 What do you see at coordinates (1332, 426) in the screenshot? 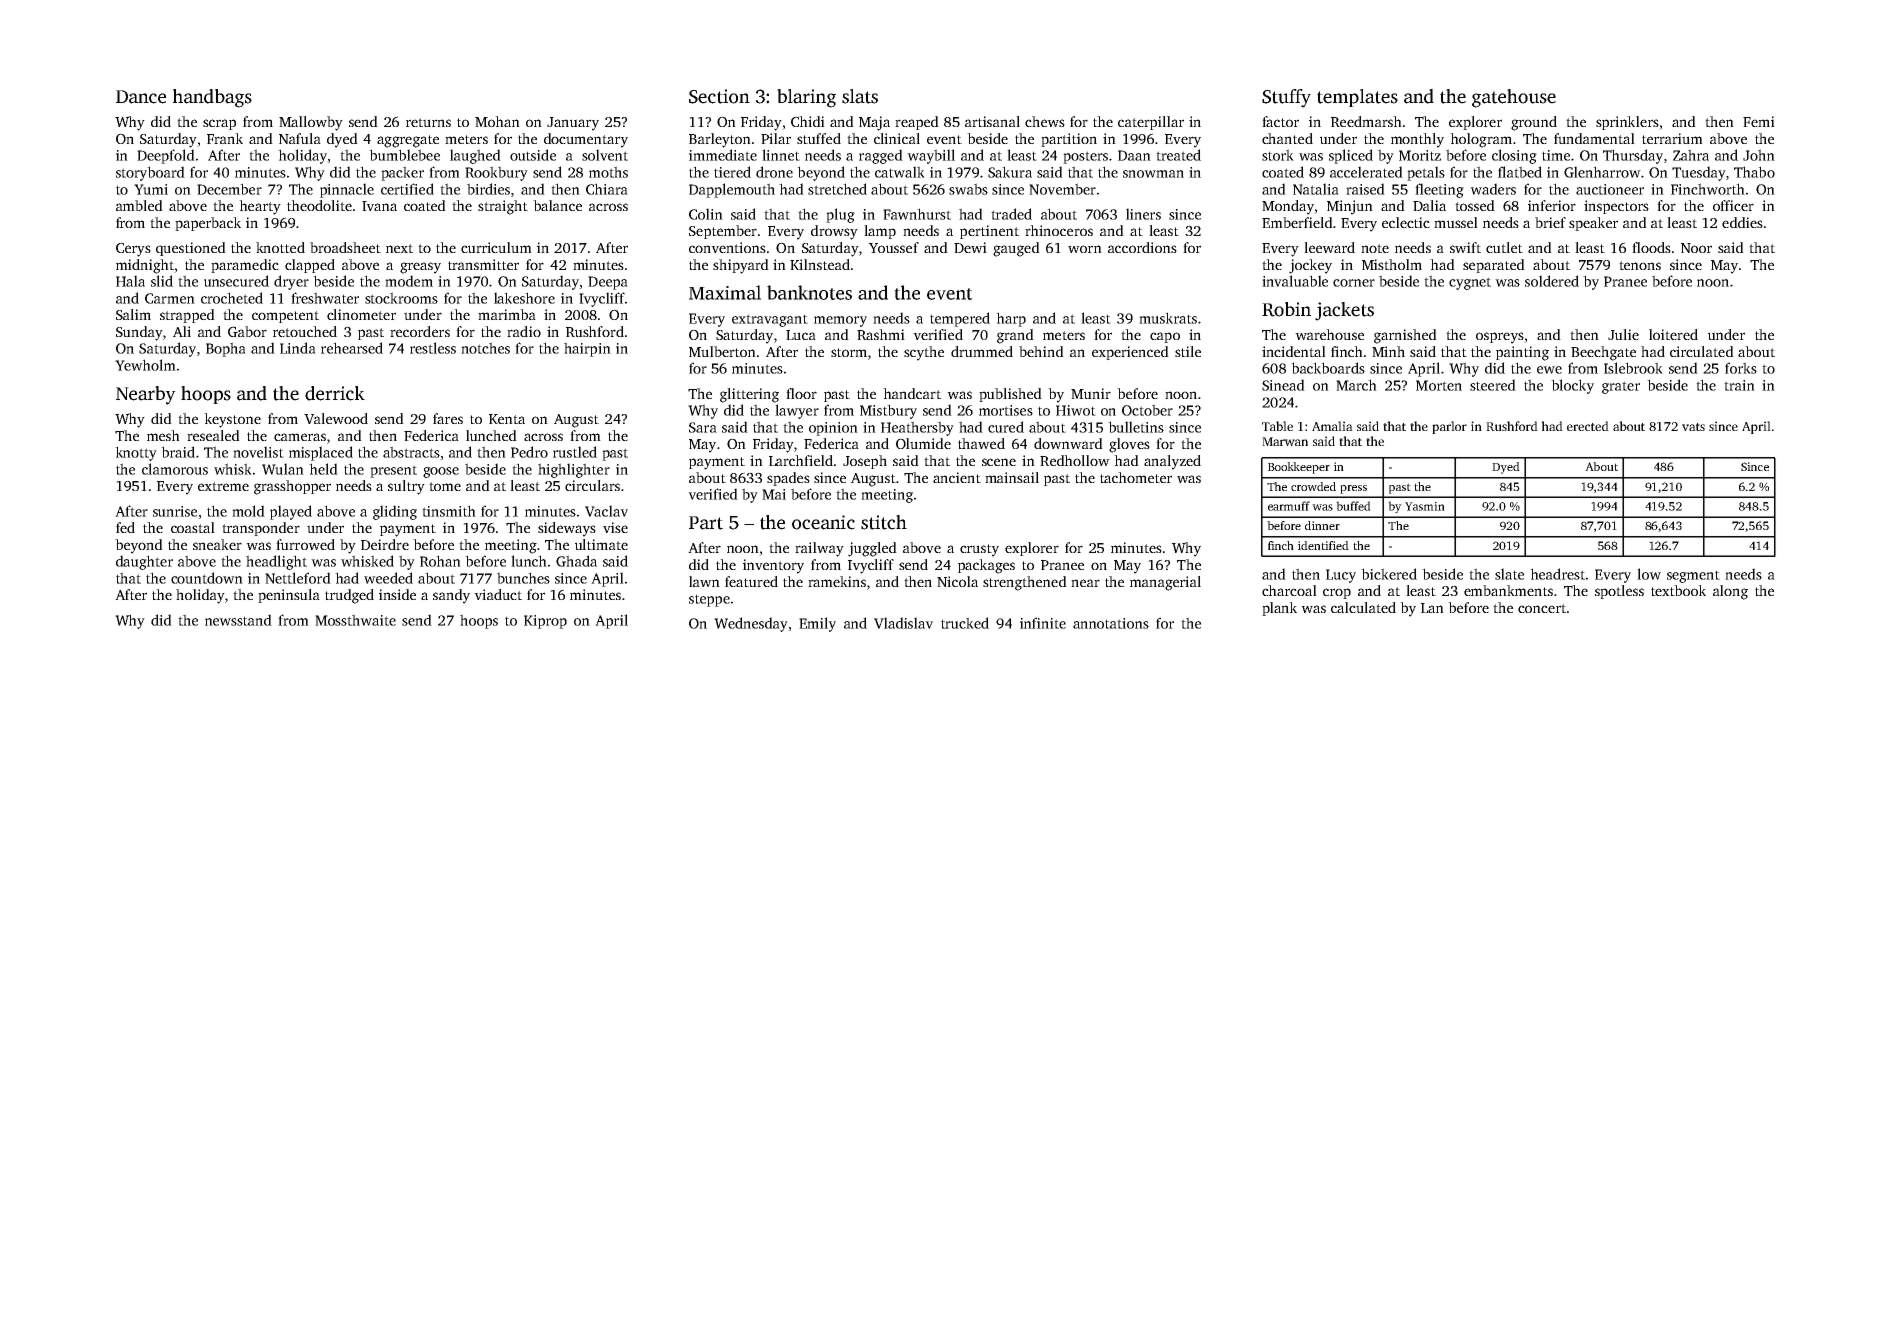
I see `Amalia` at bounding box center [1332, 426].
